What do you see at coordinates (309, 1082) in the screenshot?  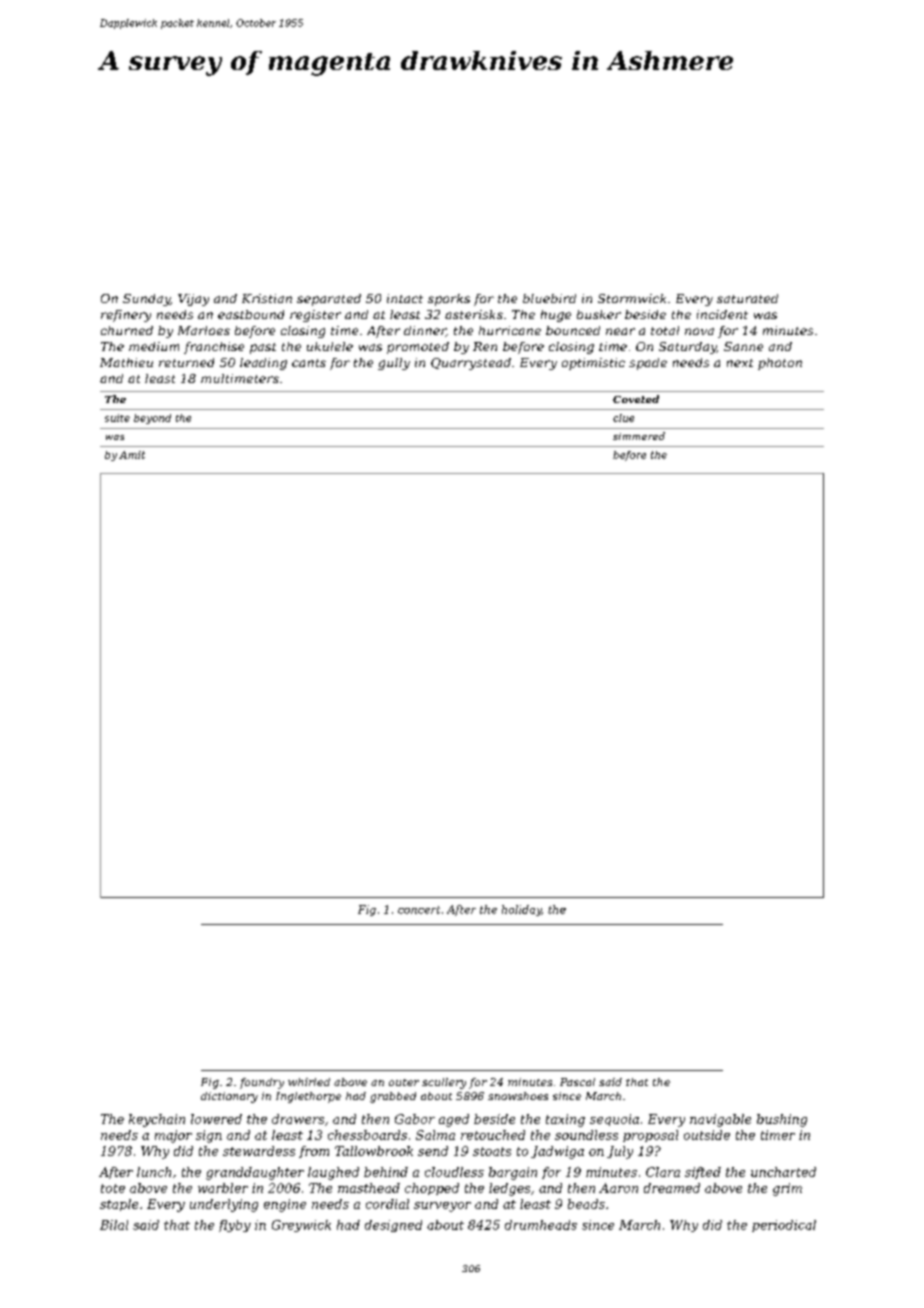 I see `whirled` at bounding box center [309, 1082].
